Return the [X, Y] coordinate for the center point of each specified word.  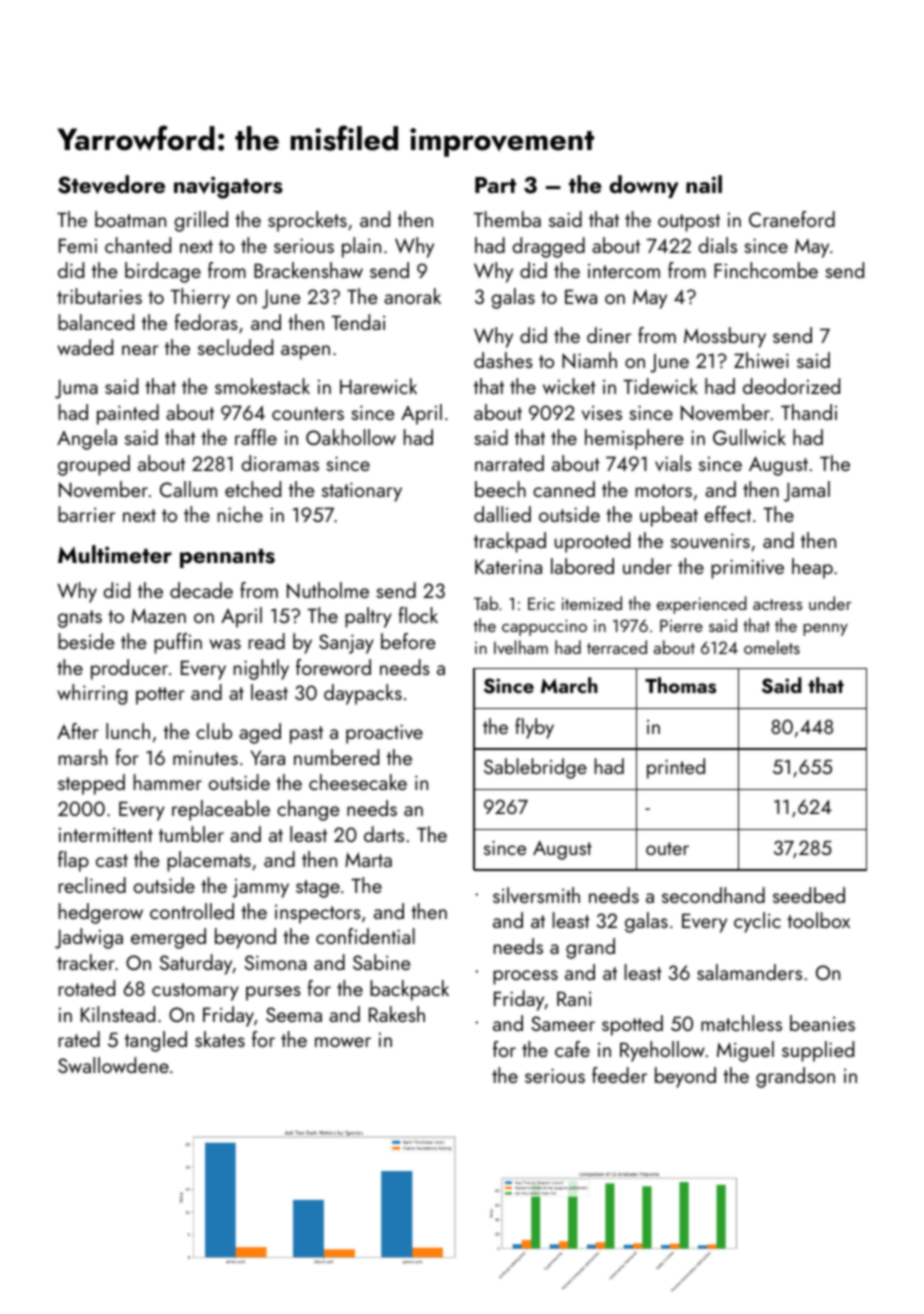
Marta [368, 859]
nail [704, 184]
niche [240, 514]
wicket [569, 386]
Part [495, 185]
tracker [86, 962]
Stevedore [111, 184]
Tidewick [660, 386]
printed [676, 768]
